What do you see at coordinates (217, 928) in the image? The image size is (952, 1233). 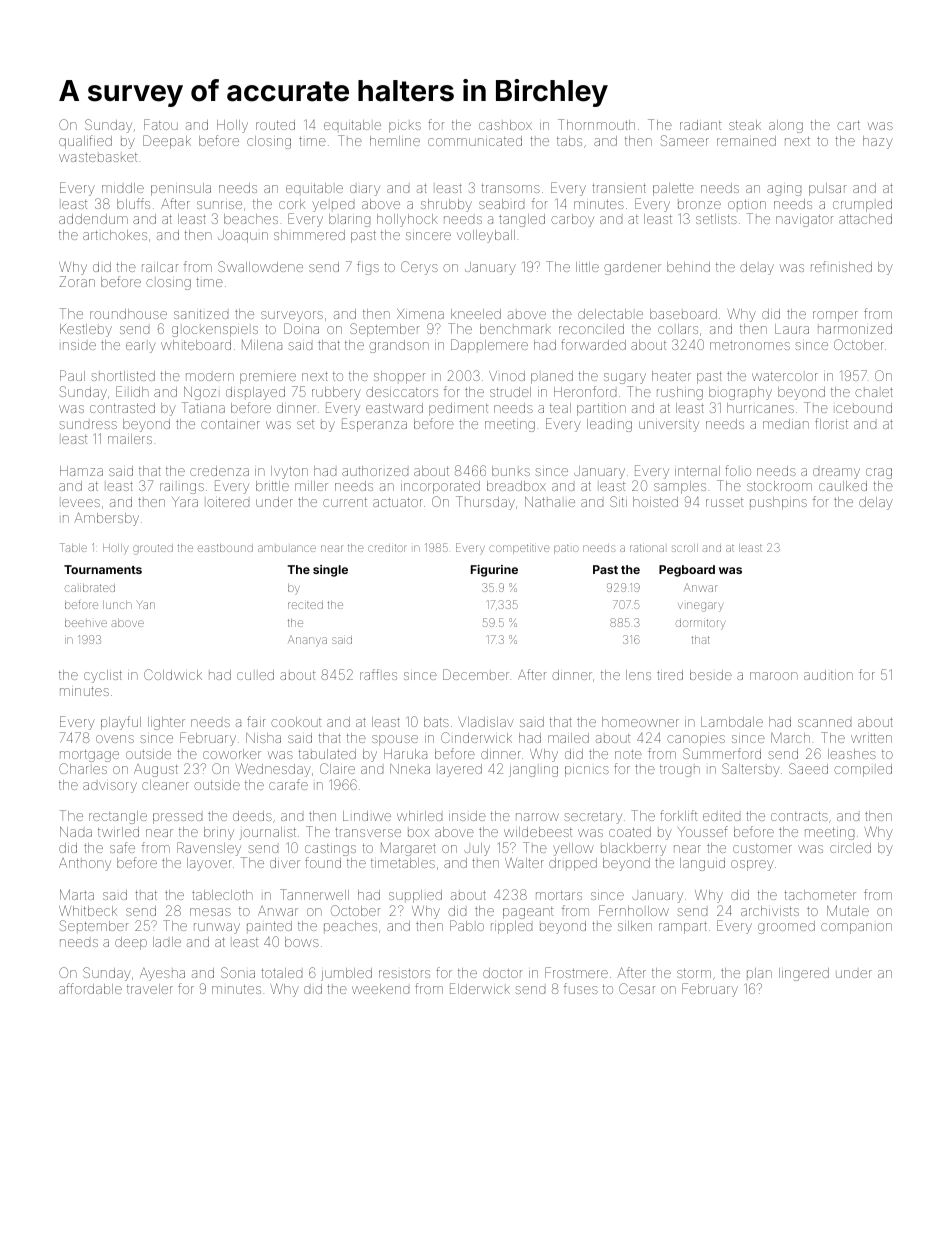 I see `runway` at bounding box center [217, 928].
